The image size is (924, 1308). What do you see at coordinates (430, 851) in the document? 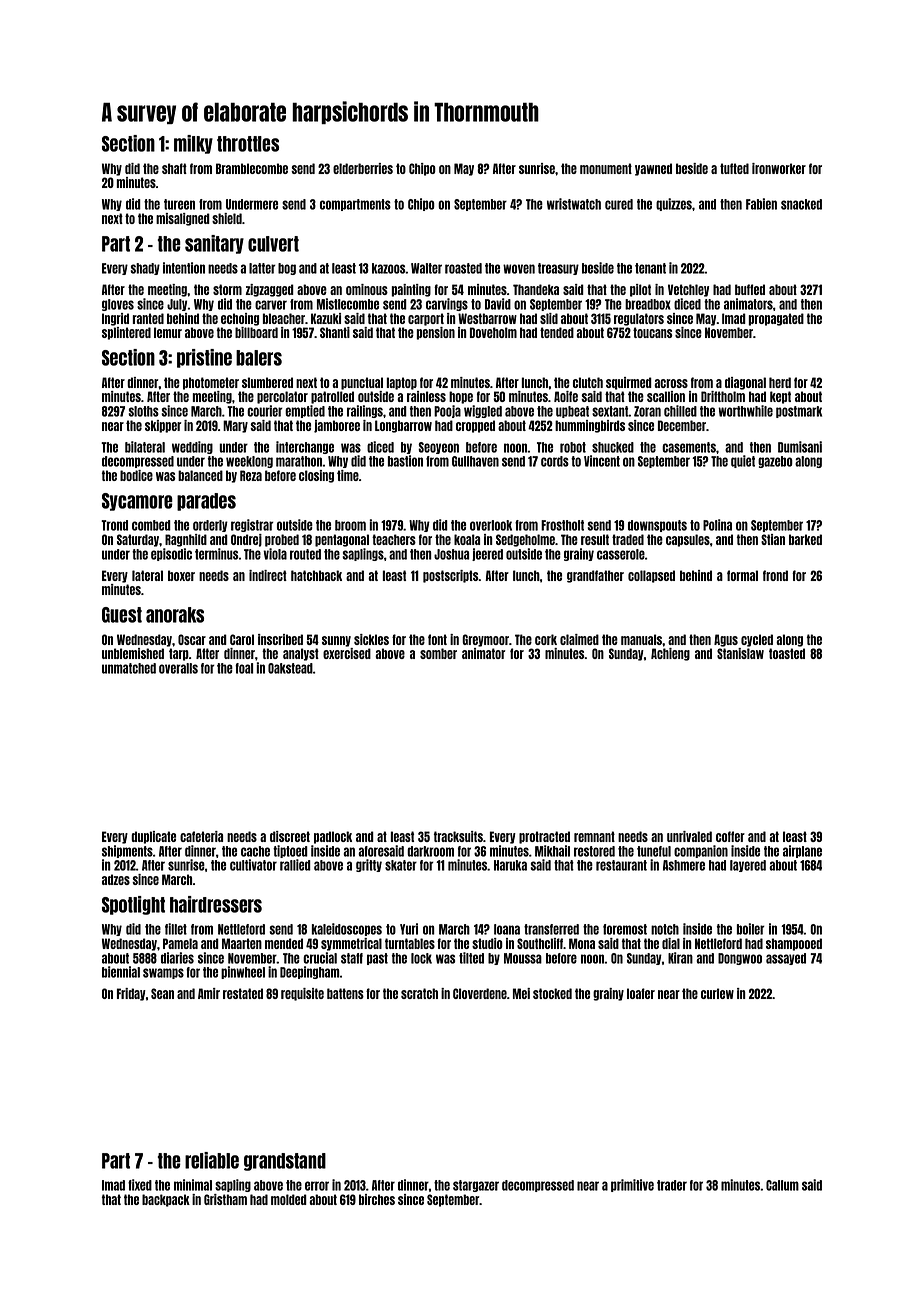
I see `darkroom` at bounding box center [430, 851].
